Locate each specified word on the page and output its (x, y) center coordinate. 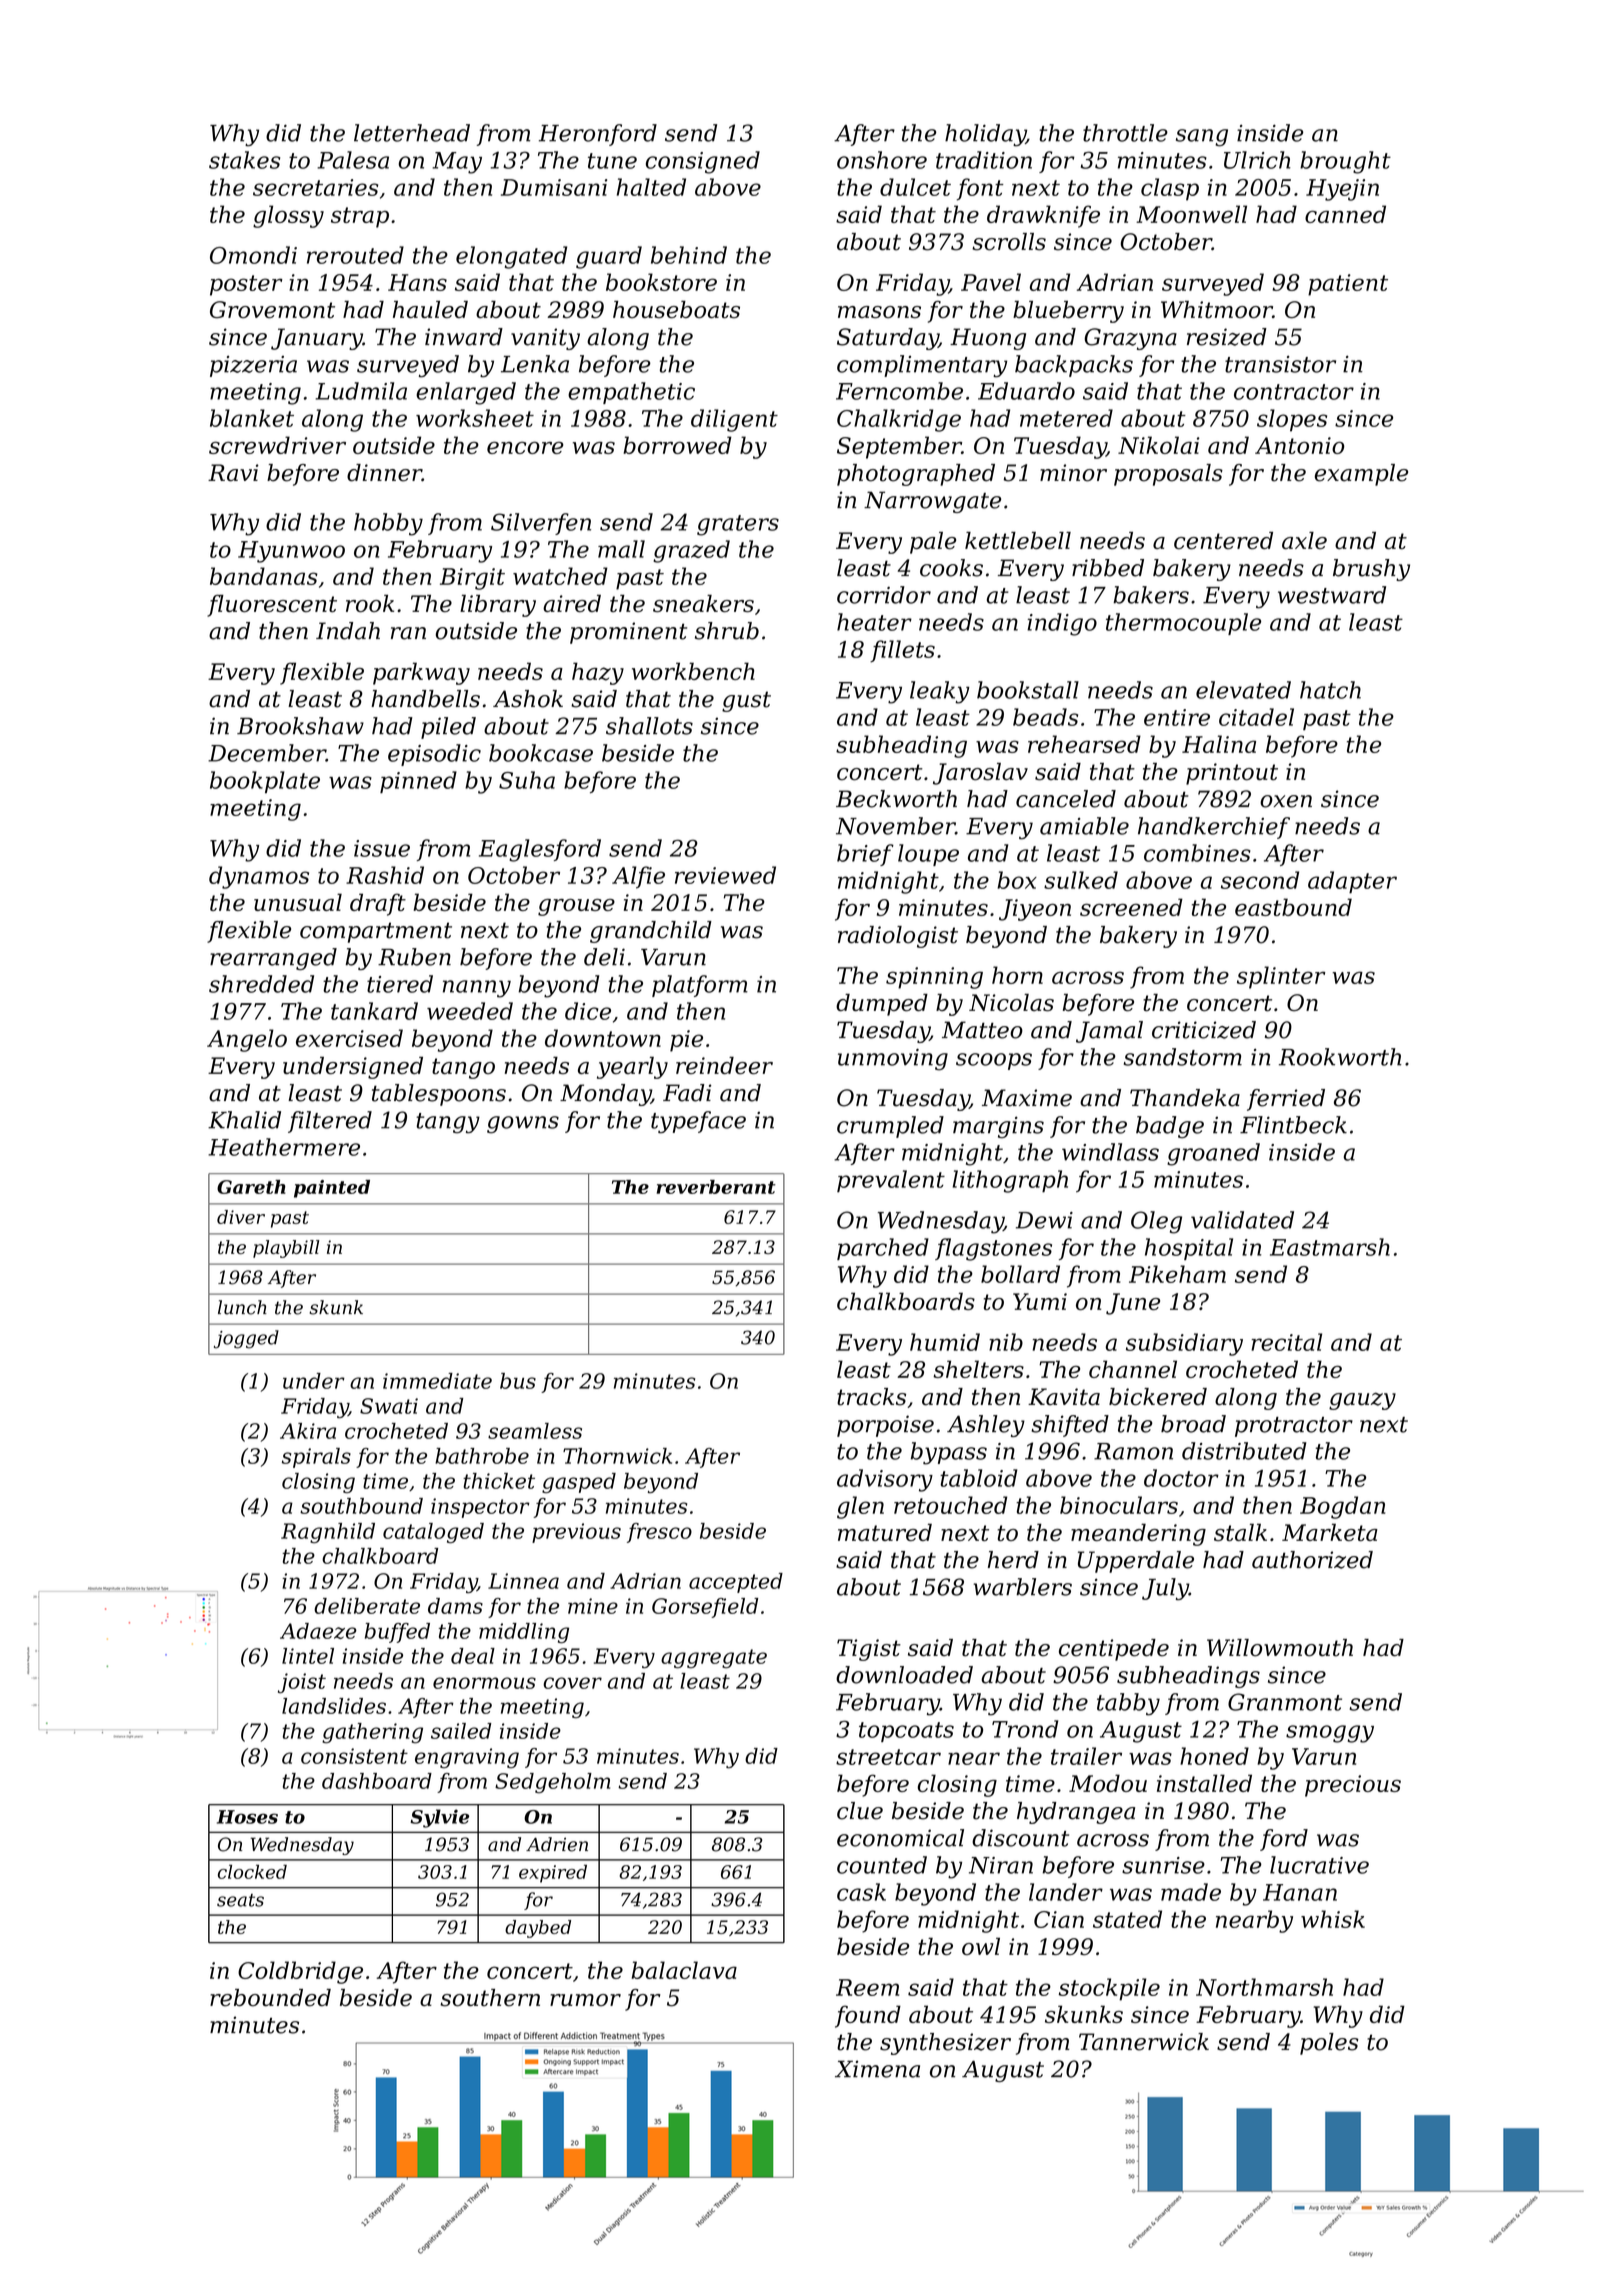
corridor (884, 595)
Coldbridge (300, 1972)
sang (1202, 138)
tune (612, 161)
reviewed (725, 875)
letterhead (412, 133)
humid (945, 1342)
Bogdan (1342, 1507)
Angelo (247, 1040)
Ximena (877, 2069)
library (498, 606)
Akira (308, 1431)
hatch (1330, 690)
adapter (1352, 882)
